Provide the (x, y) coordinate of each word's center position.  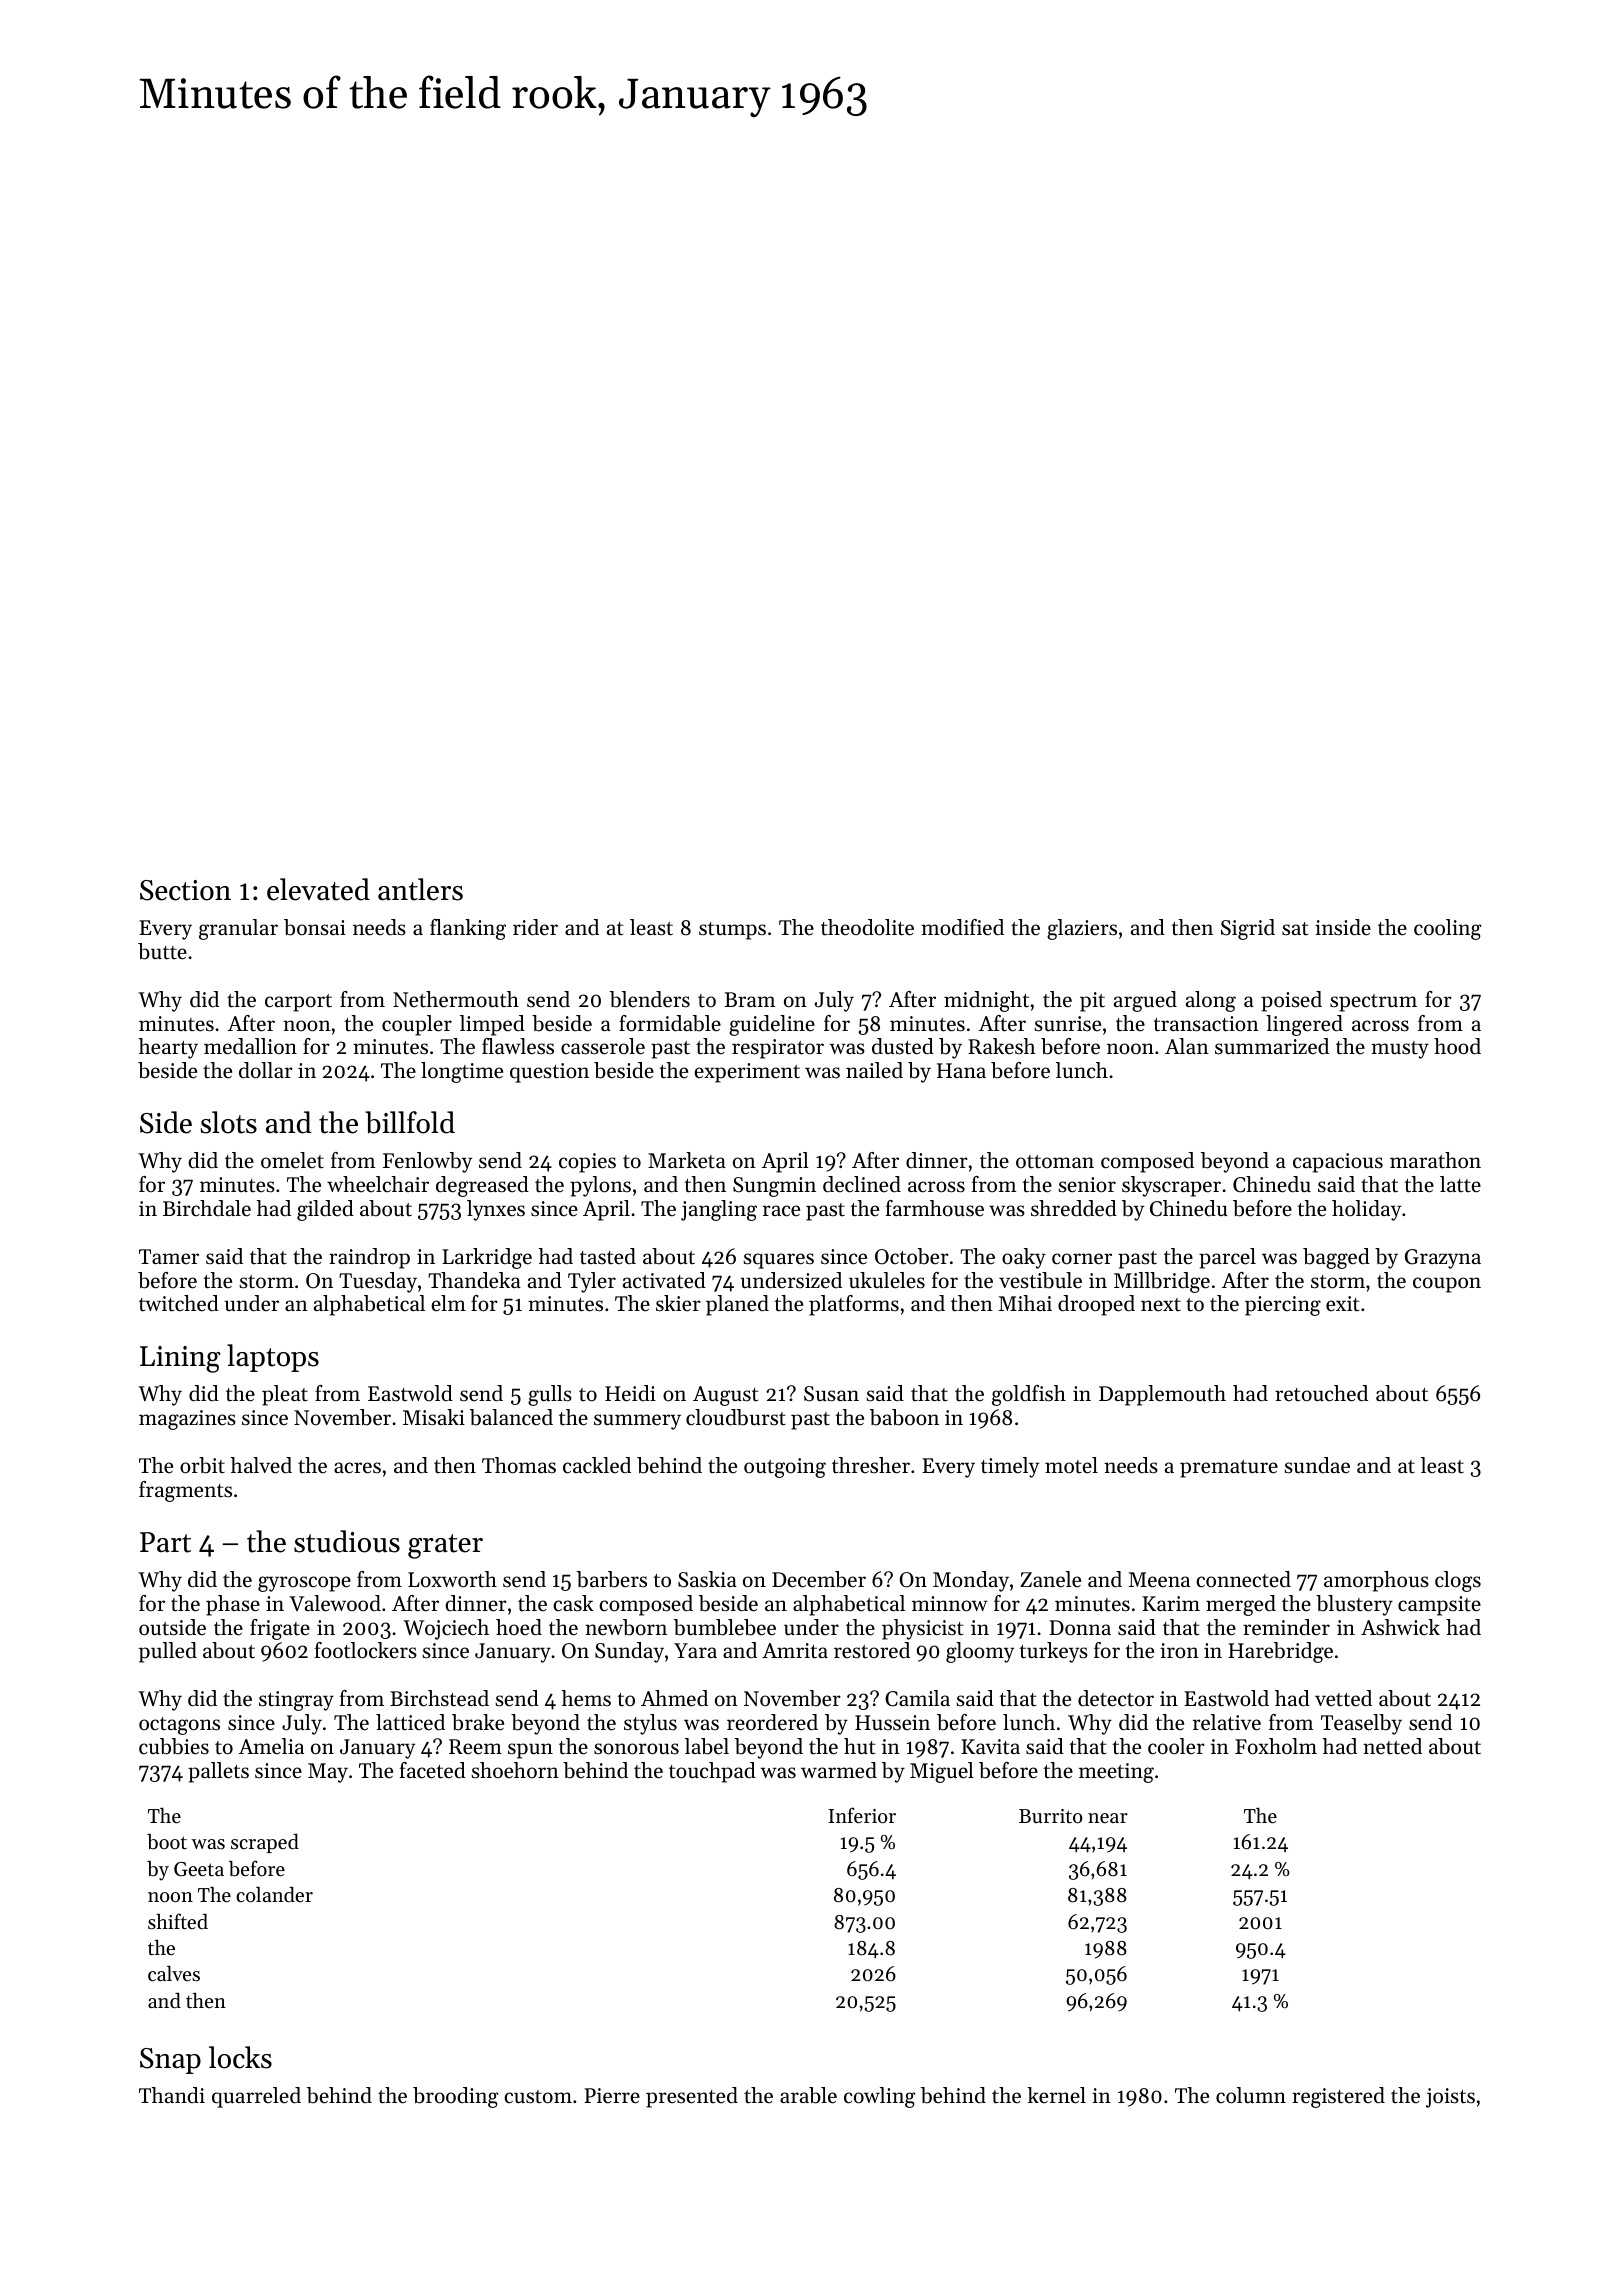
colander (274, 1894)
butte (162, 951)
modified (962, 927)
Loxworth (452, 1579)
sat (1295, 929)
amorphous (1376, 1581)
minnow (950, 1604)
